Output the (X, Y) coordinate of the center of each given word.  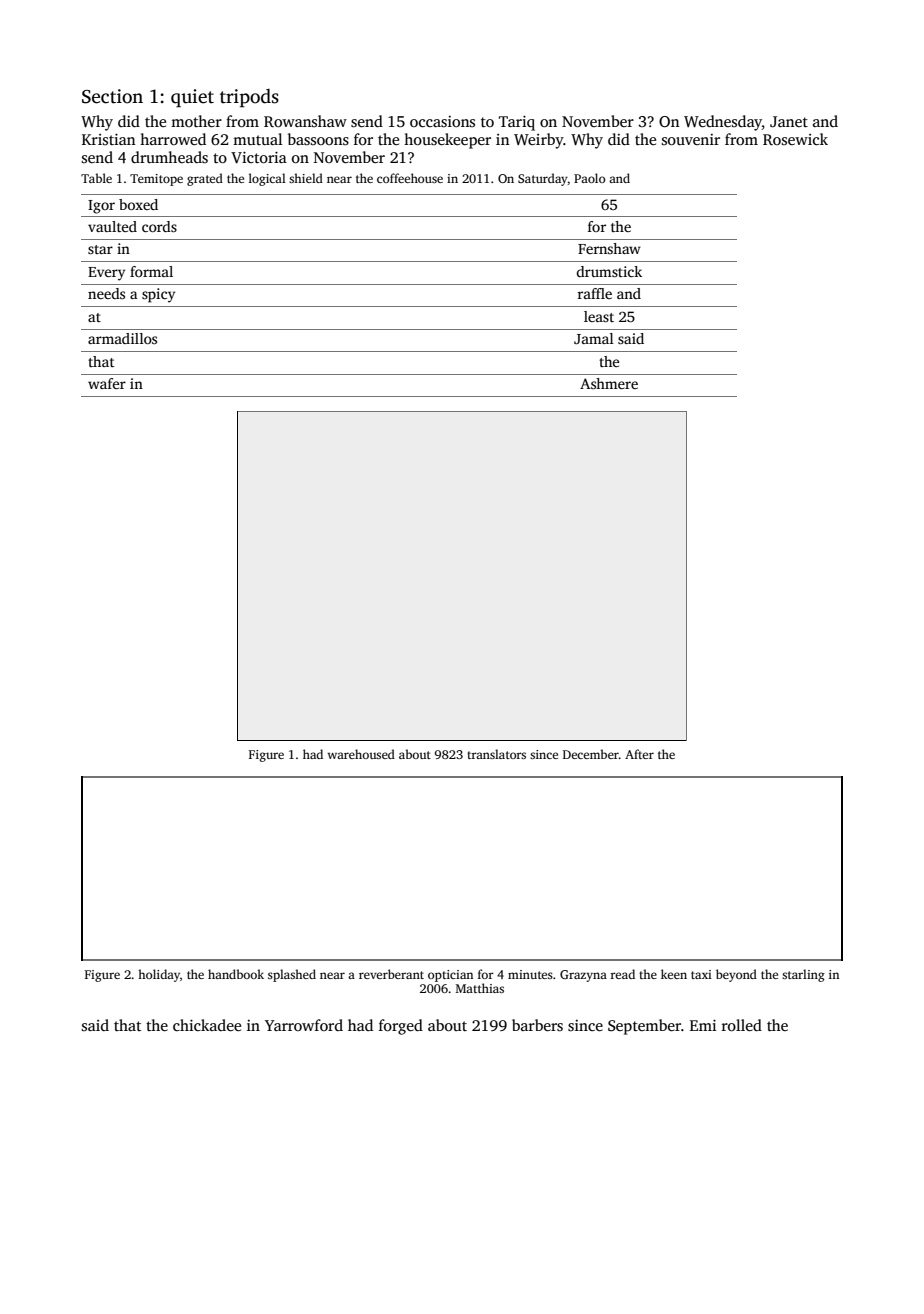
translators (496, 754)
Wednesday (723, 123)
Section (112, 96)
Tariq (517, 123)
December (591, 754)
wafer (107, 383)
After (639, 754)
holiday (159, 975)
